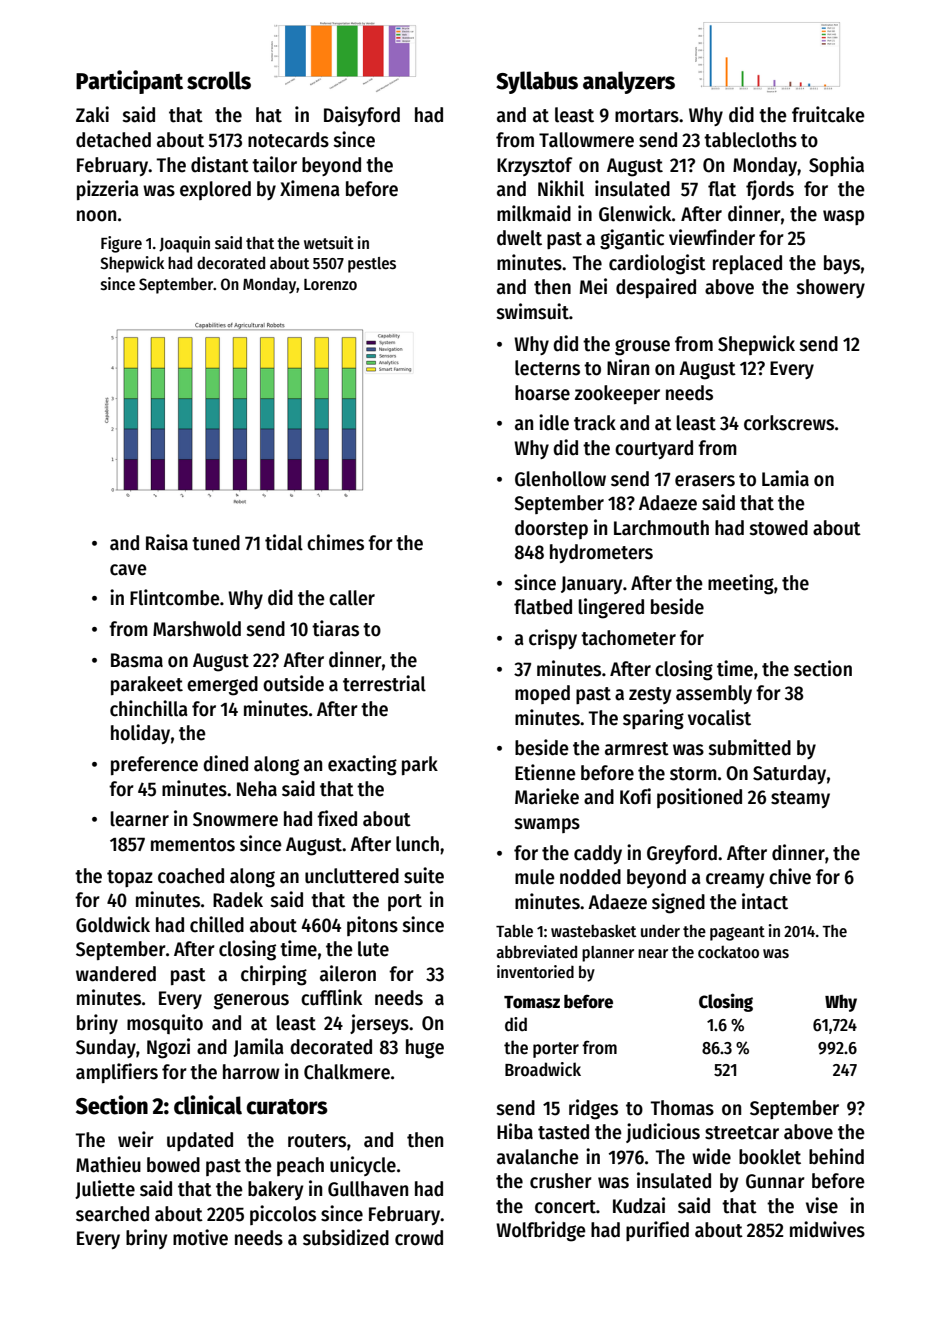 Image resolution: width=941 pixels, height=1335 pixels. Describe the element at coordinates (352, 876) in the screenshot. I see `uncluttered` at that location.
